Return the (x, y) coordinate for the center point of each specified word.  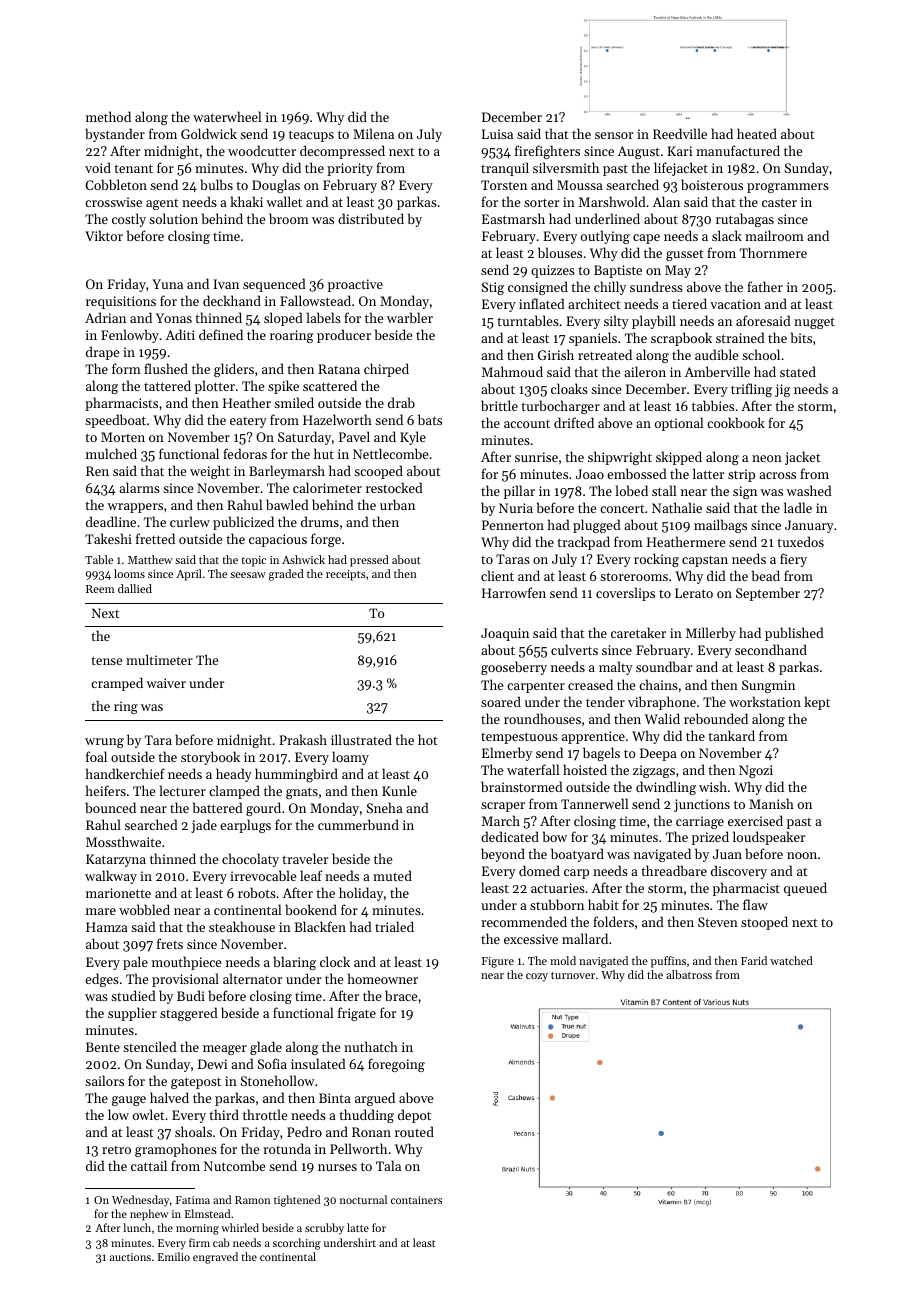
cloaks (569, 388)
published (794, 634)
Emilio (174, 1256)
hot (428, 739)
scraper (503, 807)
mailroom (774, 235)
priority (350, 169)
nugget (814, 323)
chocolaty (250, 860)
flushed (166, 368)
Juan (727, 854)
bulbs (216, 184)
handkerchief (125, 773)
